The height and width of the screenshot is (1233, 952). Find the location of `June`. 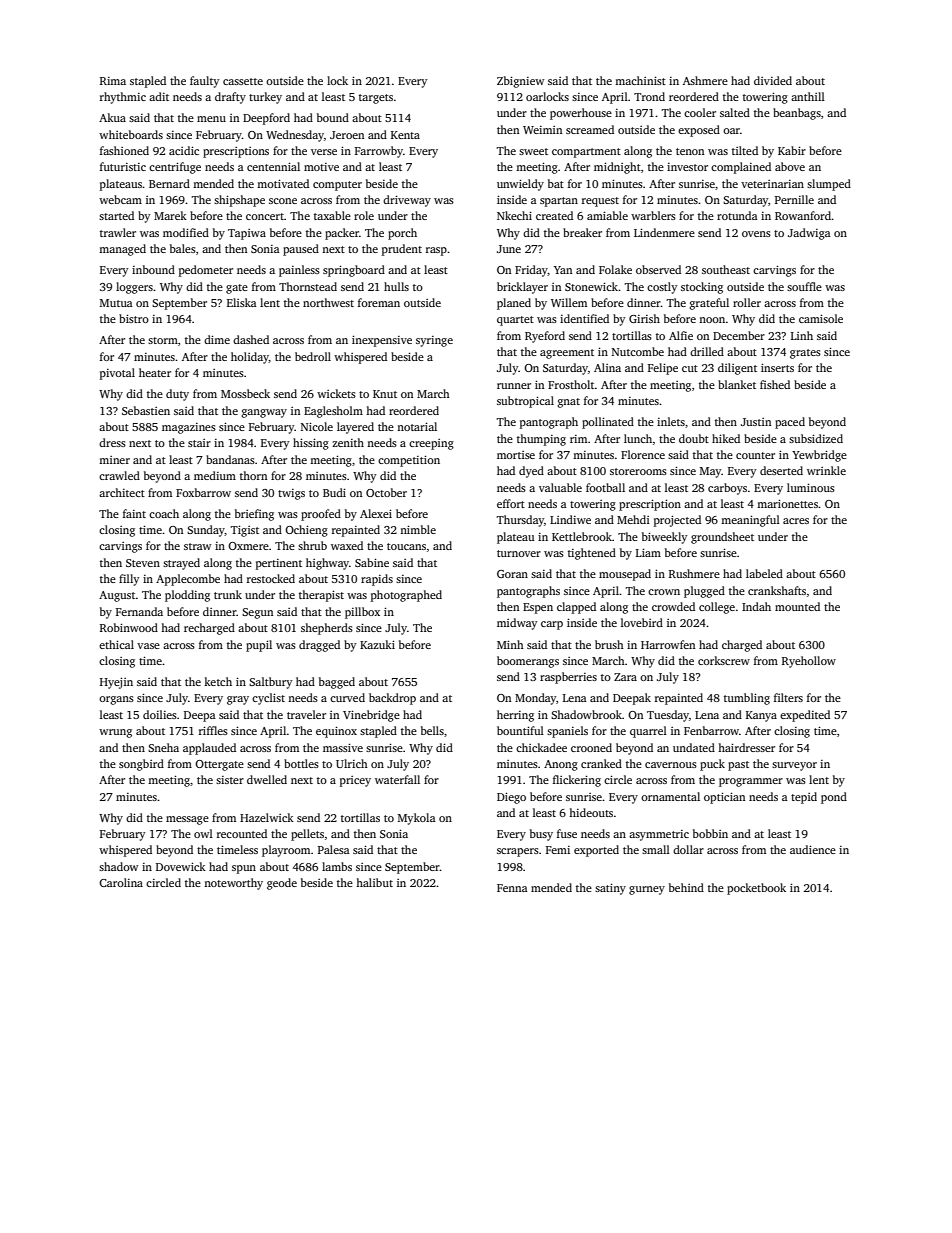

June is located at coordinates (509, 249).
